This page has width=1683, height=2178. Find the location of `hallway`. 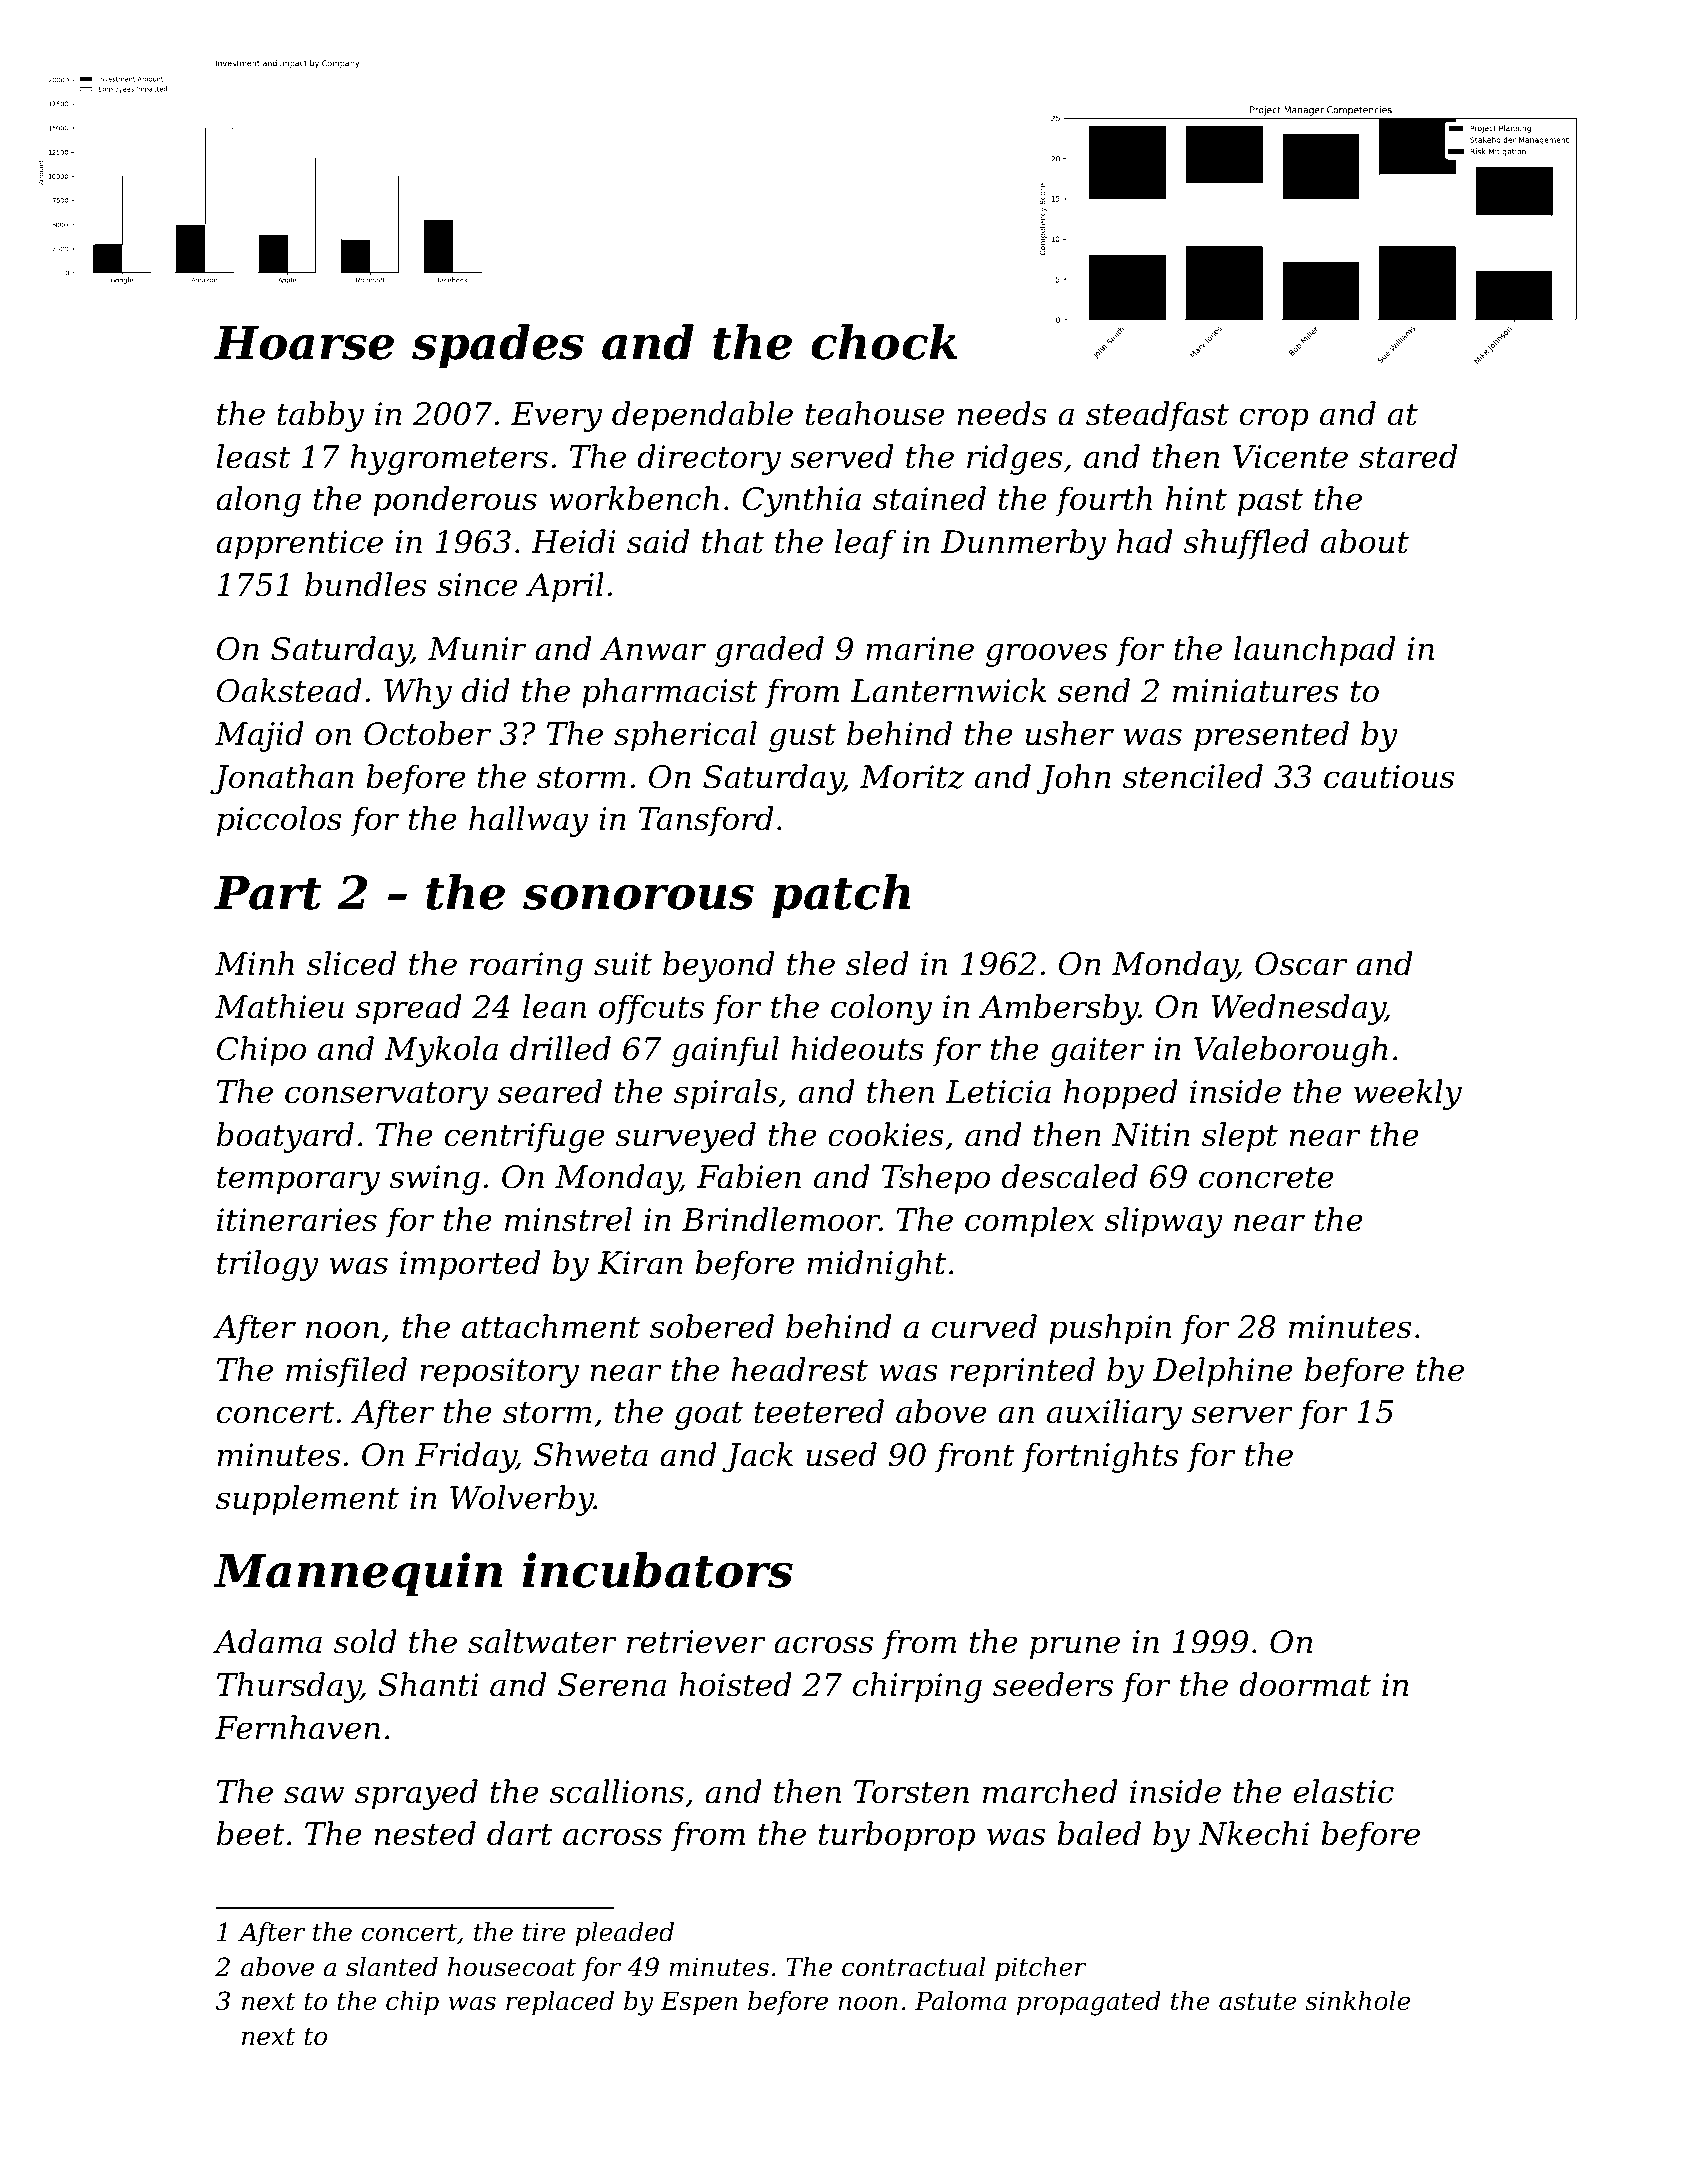

hallway is located at coordinates (528, 821).
